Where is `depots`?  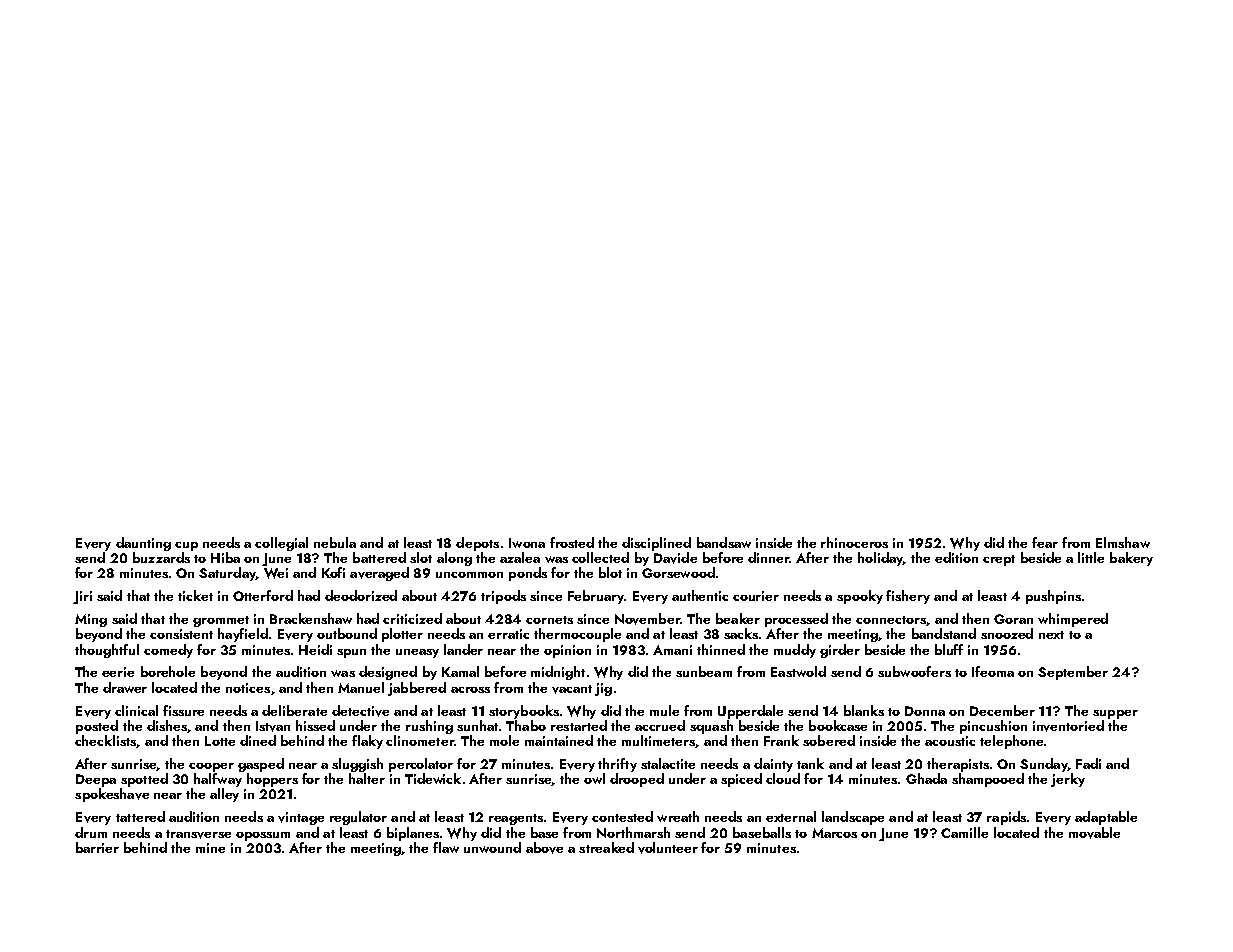 depots is located at coordinates (477, 544).
